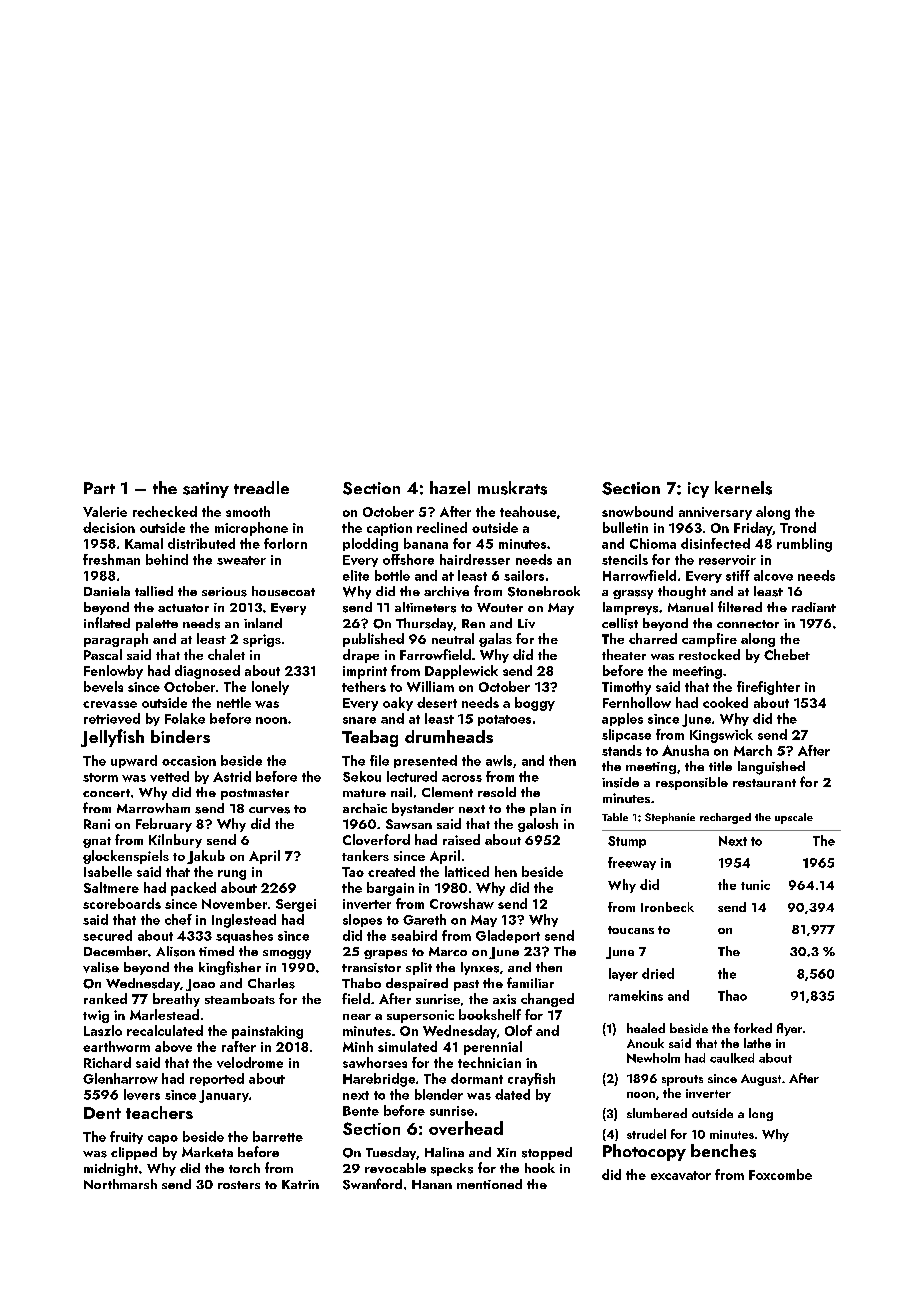 The image size is (924, 1308). I want to click on mentioned, so click(489, 1184).
